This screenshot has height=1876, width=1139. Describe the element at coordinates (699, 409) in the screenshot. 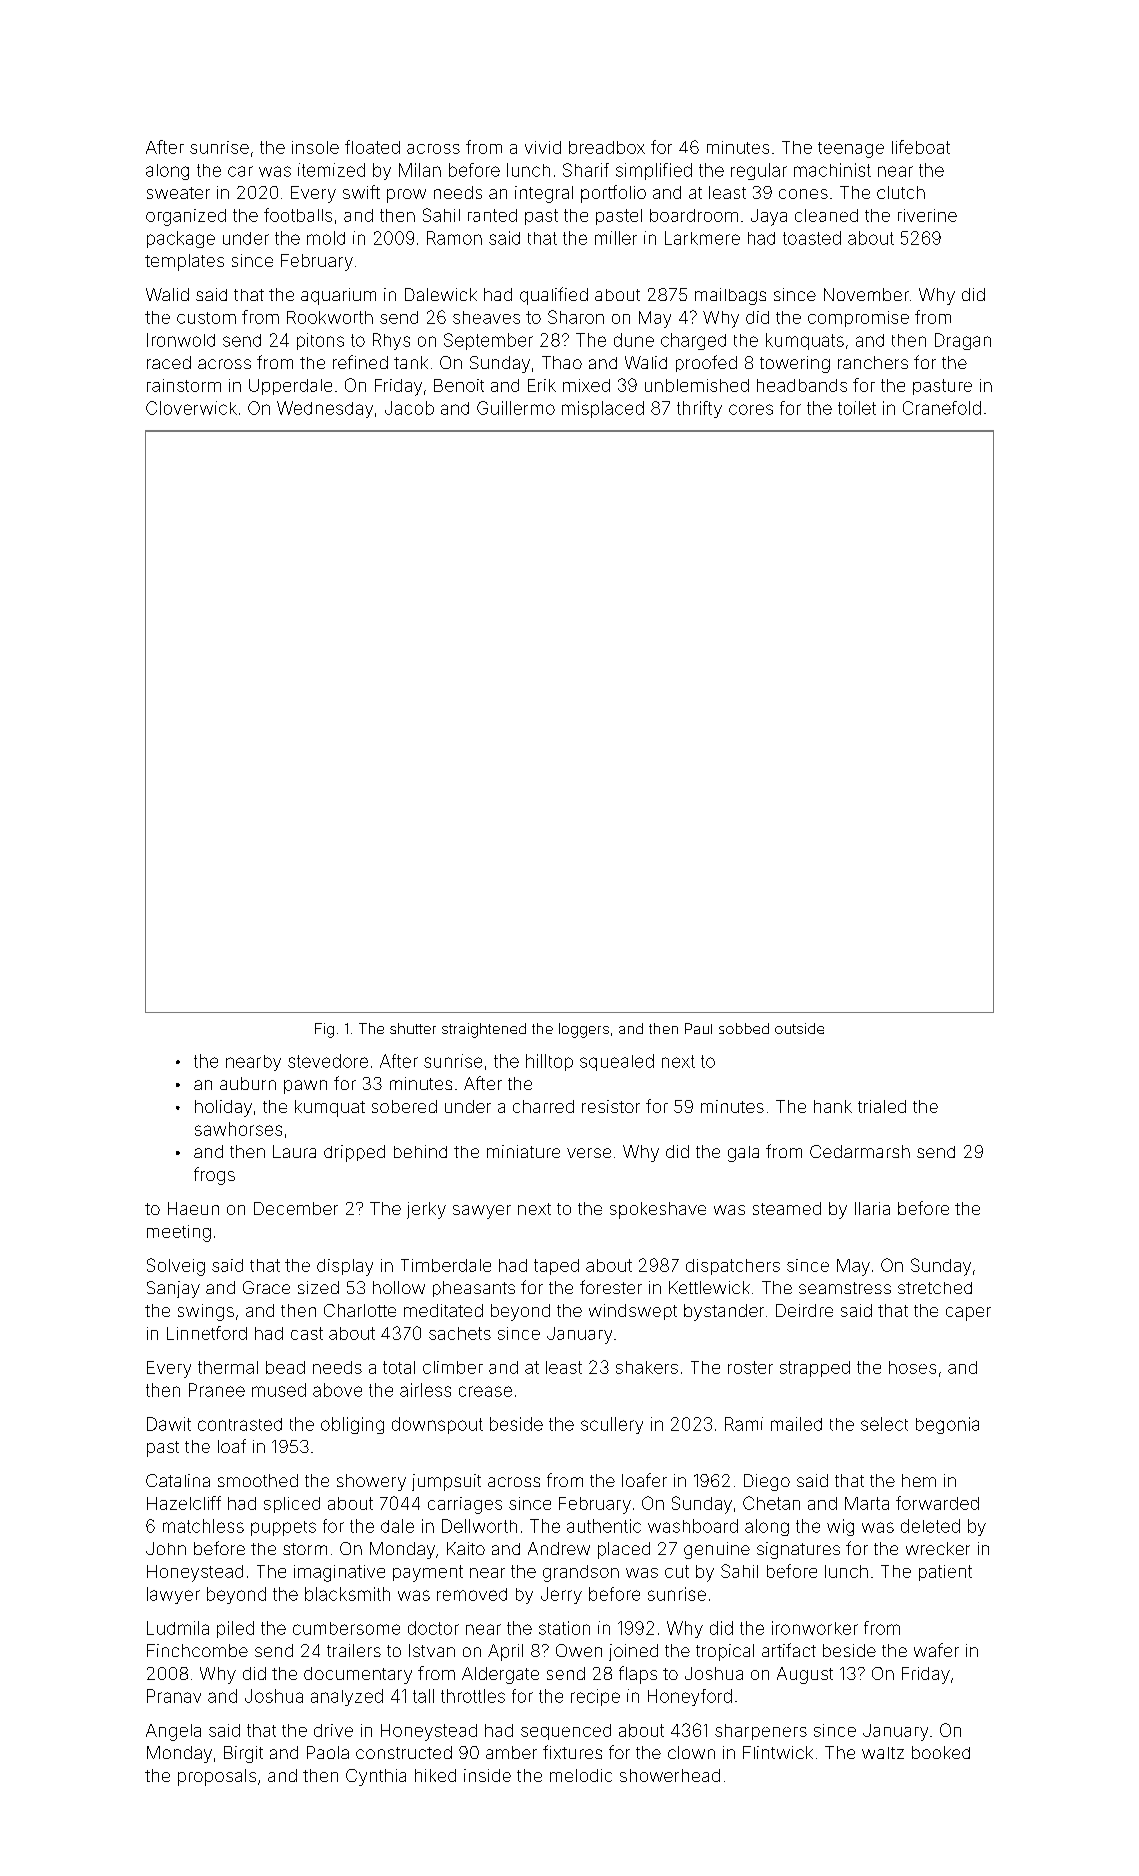

I see `thrifty` at that location.
